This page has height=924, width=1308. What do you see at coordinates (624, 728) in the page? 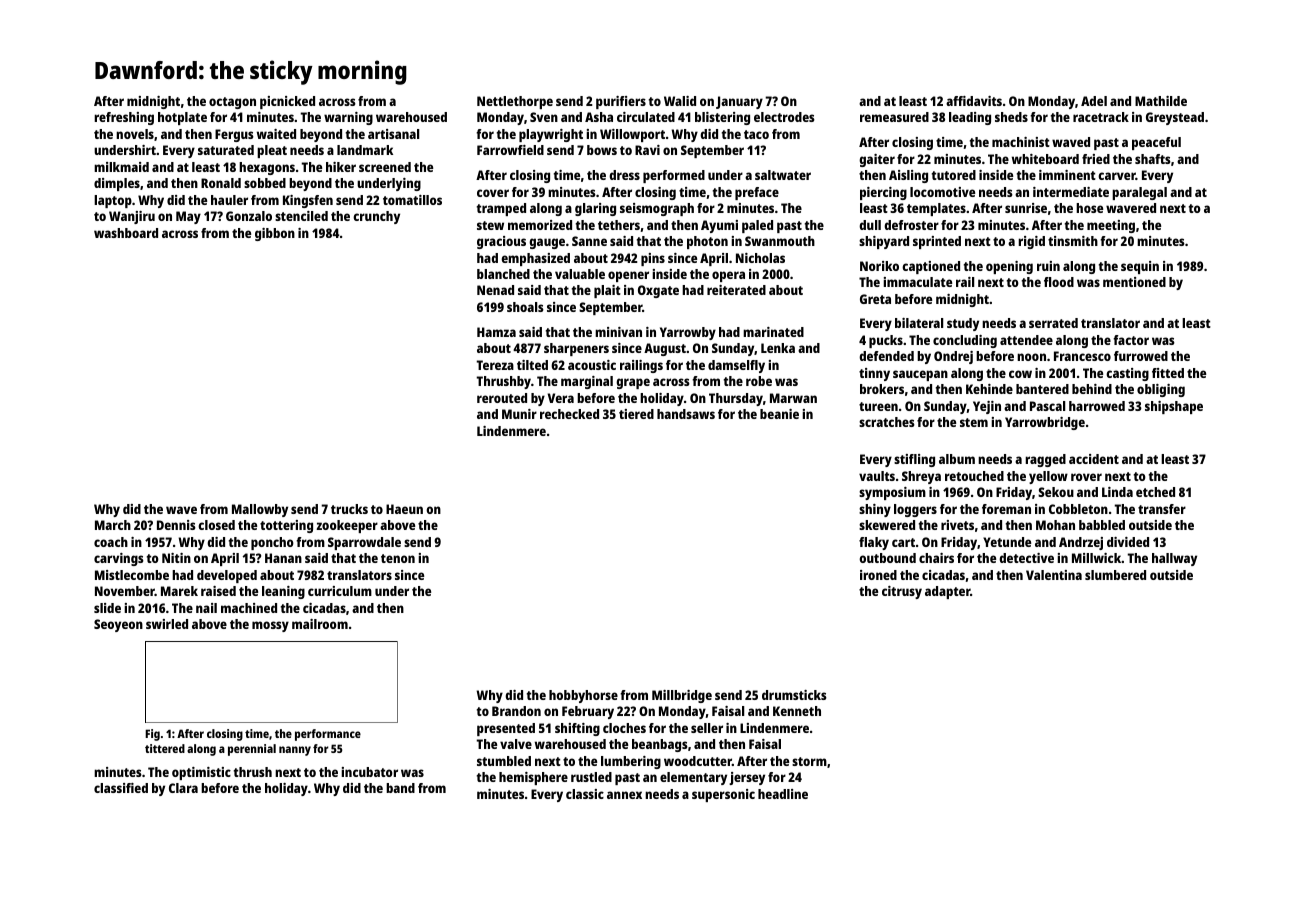
I see `cloches` at bounding box center [624, 728].
